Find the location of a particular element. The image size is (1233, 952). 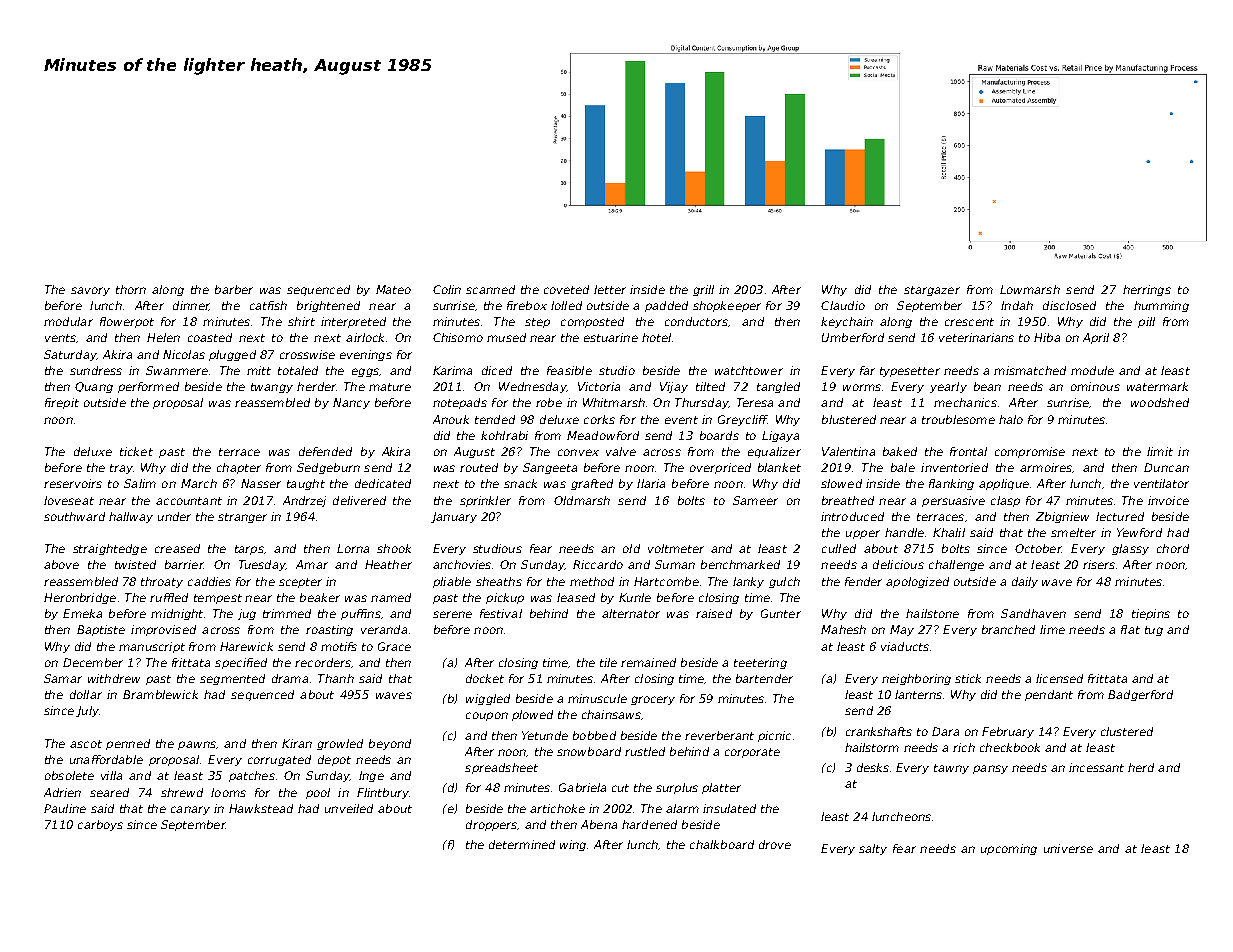

challenge is located at coordinates (956, 565).
